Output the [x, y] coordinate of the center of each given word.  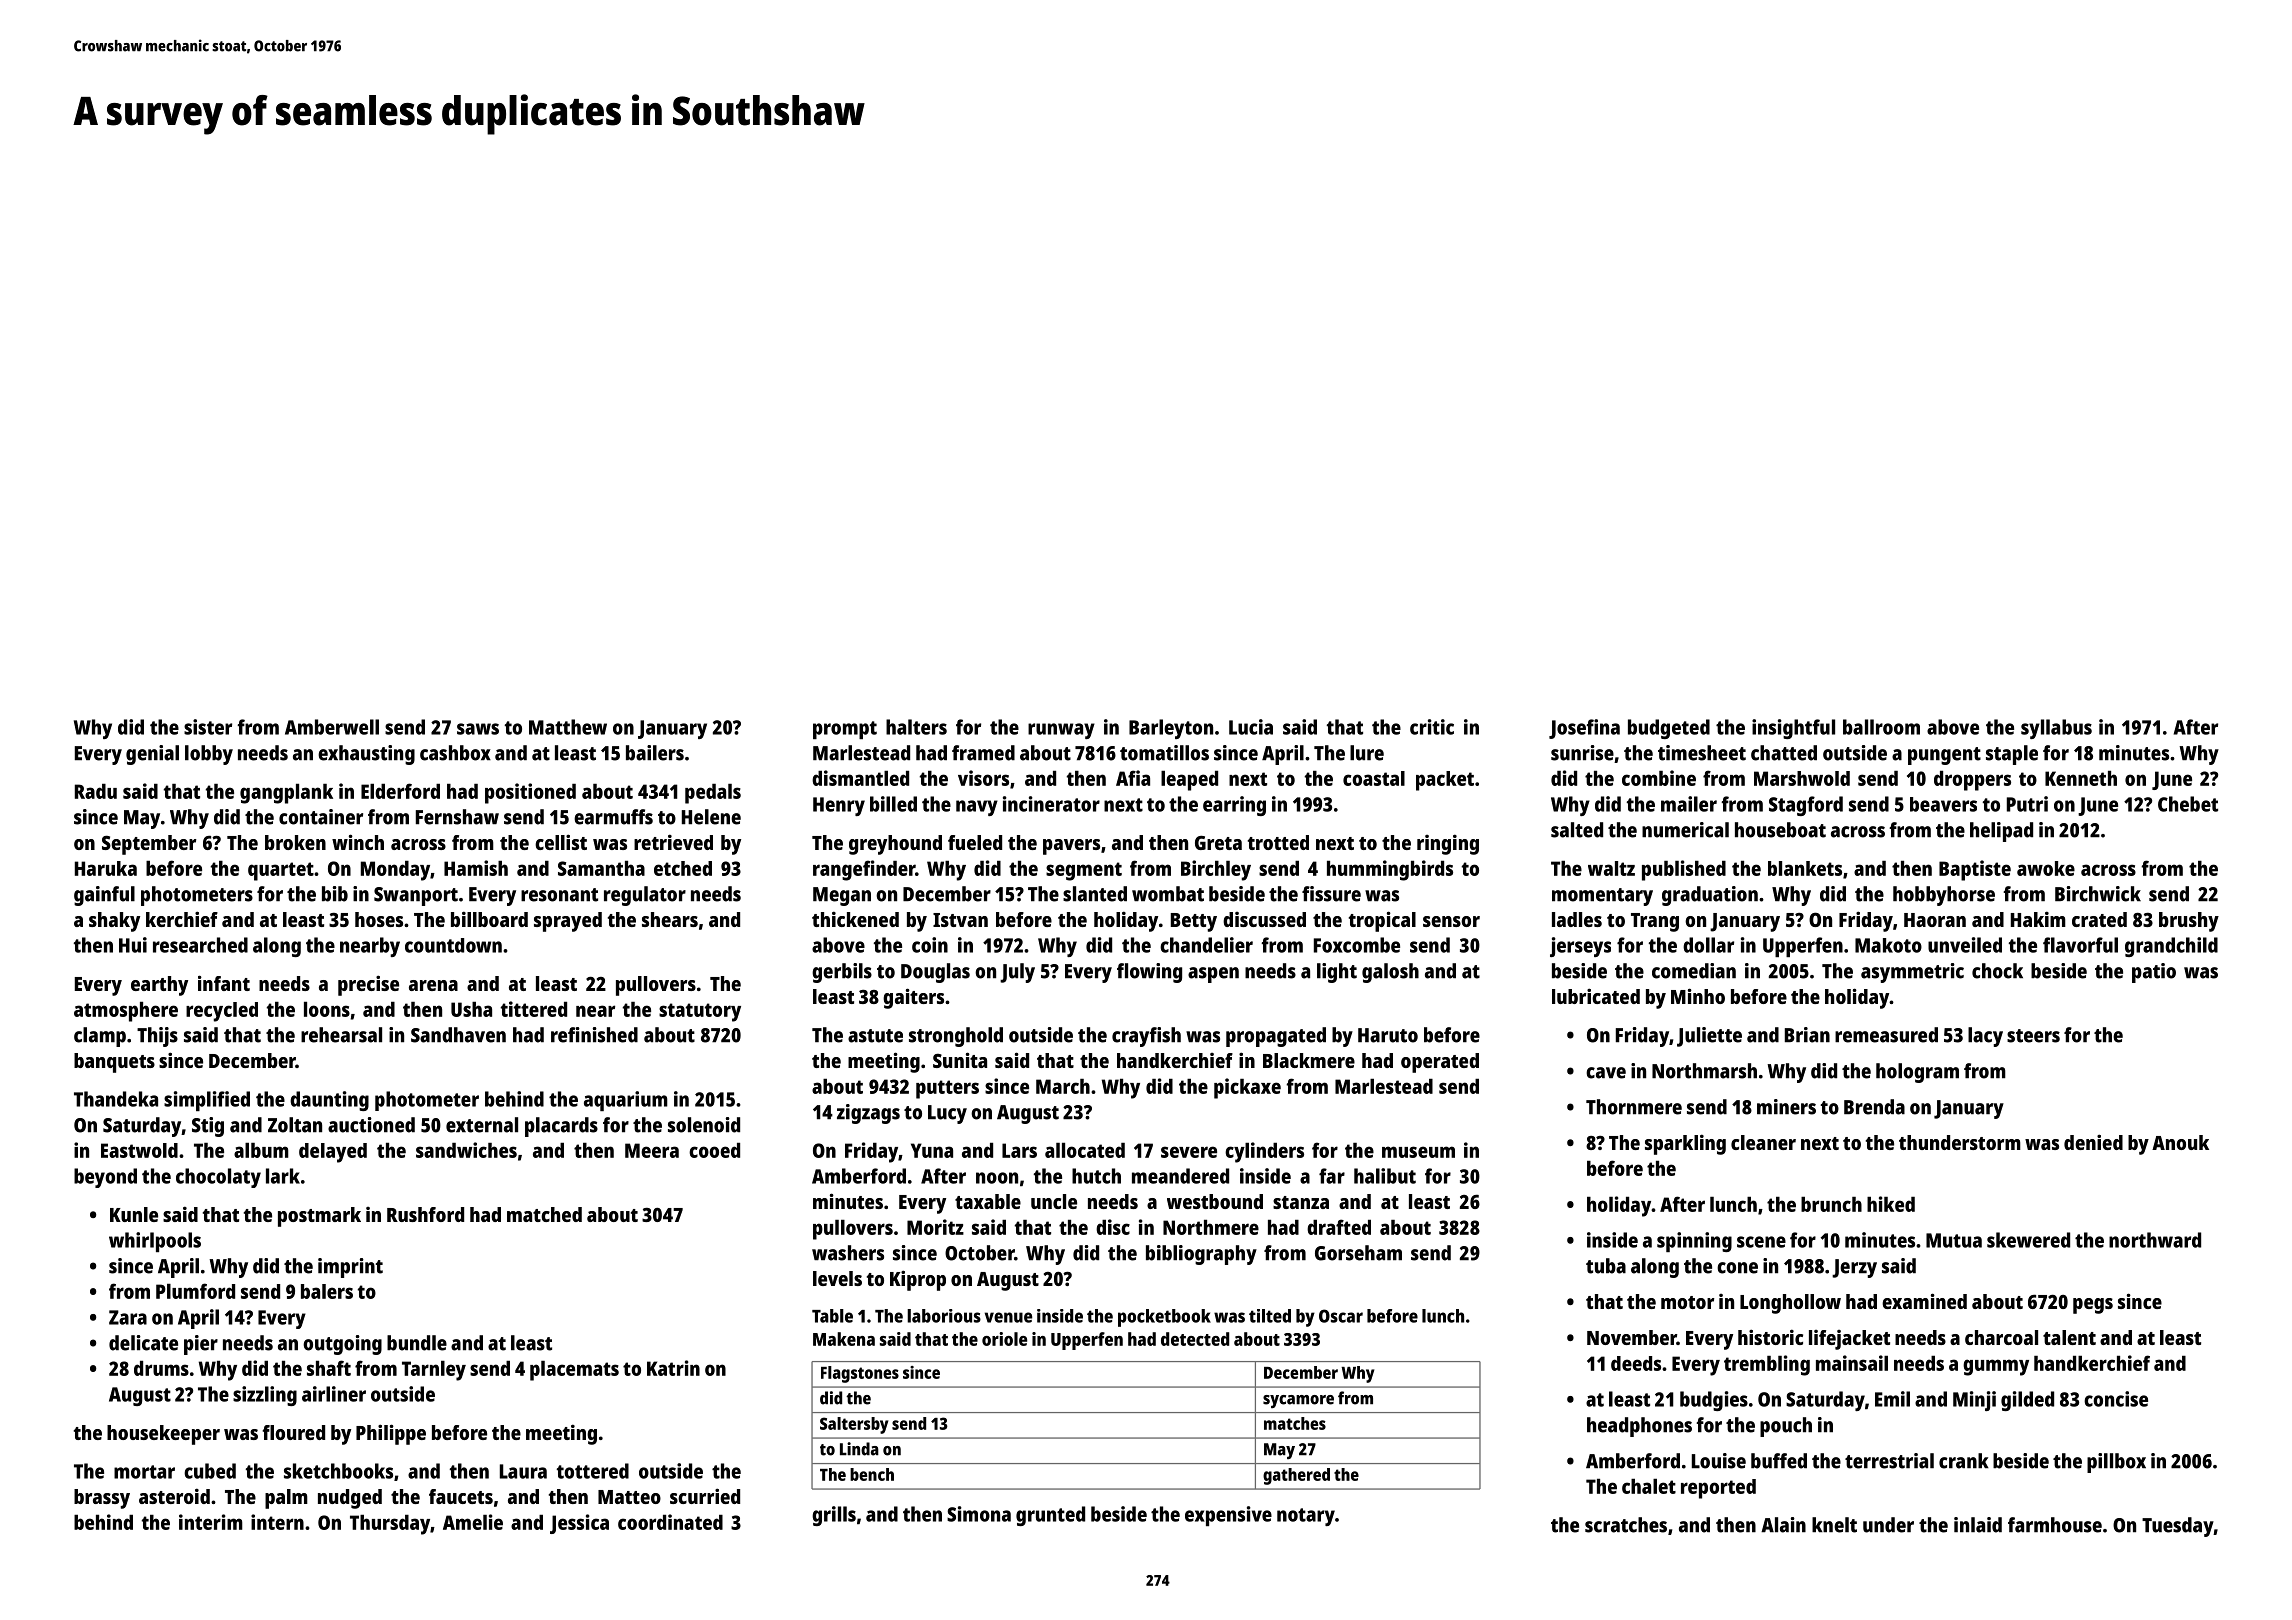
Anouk [2180, 1142]
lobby [209, 755]
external [482, 1125]
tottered [592, 1471]
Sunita [960, 1060]
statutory [700, 1012]
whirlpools [155, 1242]
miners [1786, 1107]
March [1063, 1086]
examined [1924, 1301]
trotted [1278, 842]
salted [1577, 830]
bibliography [1201, 1255]
